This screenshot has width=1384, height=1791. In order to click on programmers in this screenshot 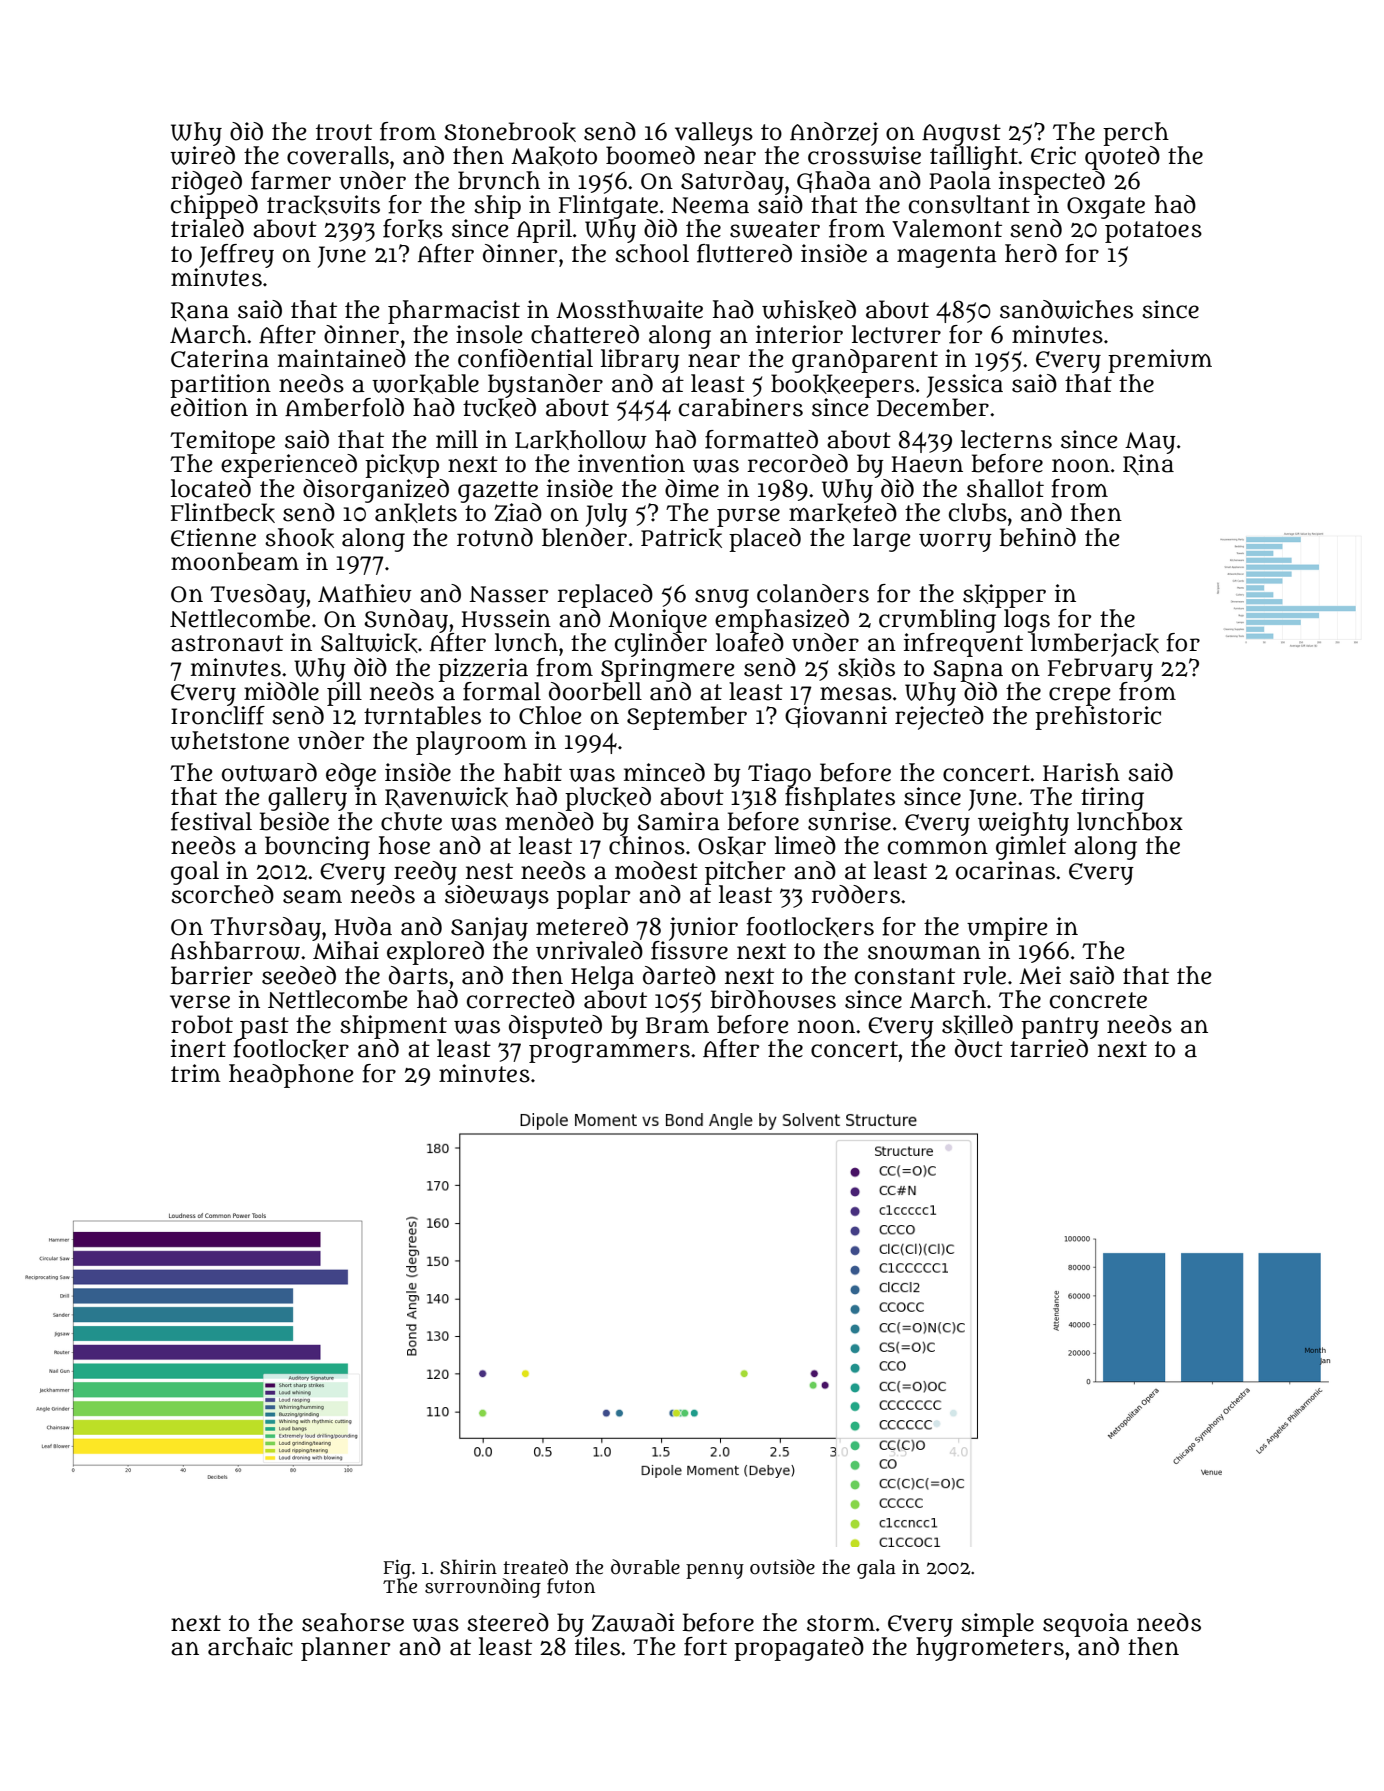, I will do `click(609, 1053)`.
